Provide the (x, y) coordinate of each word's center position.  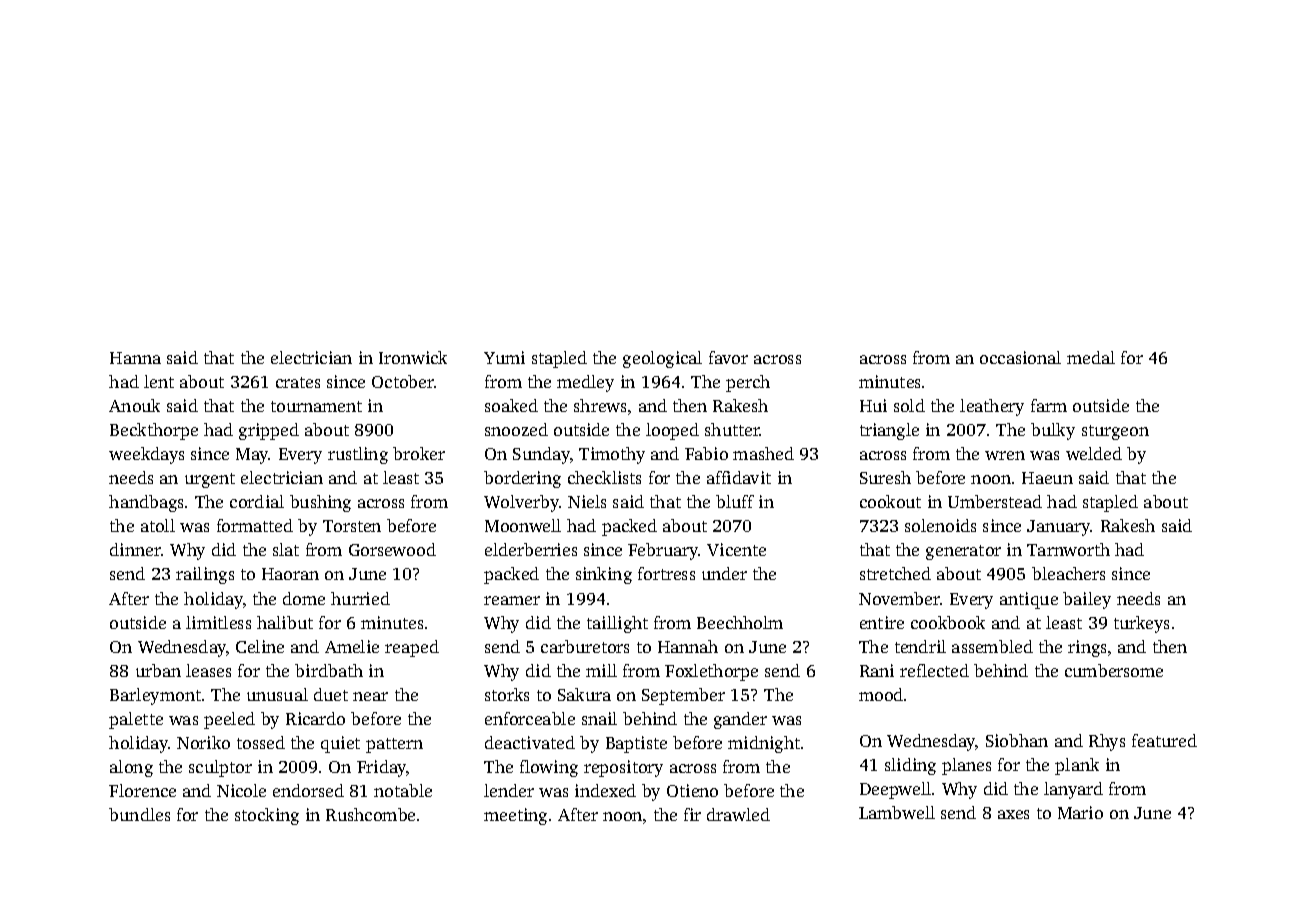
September (683, 696)
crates (298, 382)
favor (728, 357)
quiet (340, 744)
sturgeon (1115, 432)
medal (1091, 357)
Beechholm (740, 622)
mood (881, 694)
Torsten (352, 526)
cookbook (948, 622)
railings (205, 575)
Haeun (1047, 478)
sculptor (220, 768)
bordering (522, 479)
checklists (604, 477)
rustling (358, 455)
